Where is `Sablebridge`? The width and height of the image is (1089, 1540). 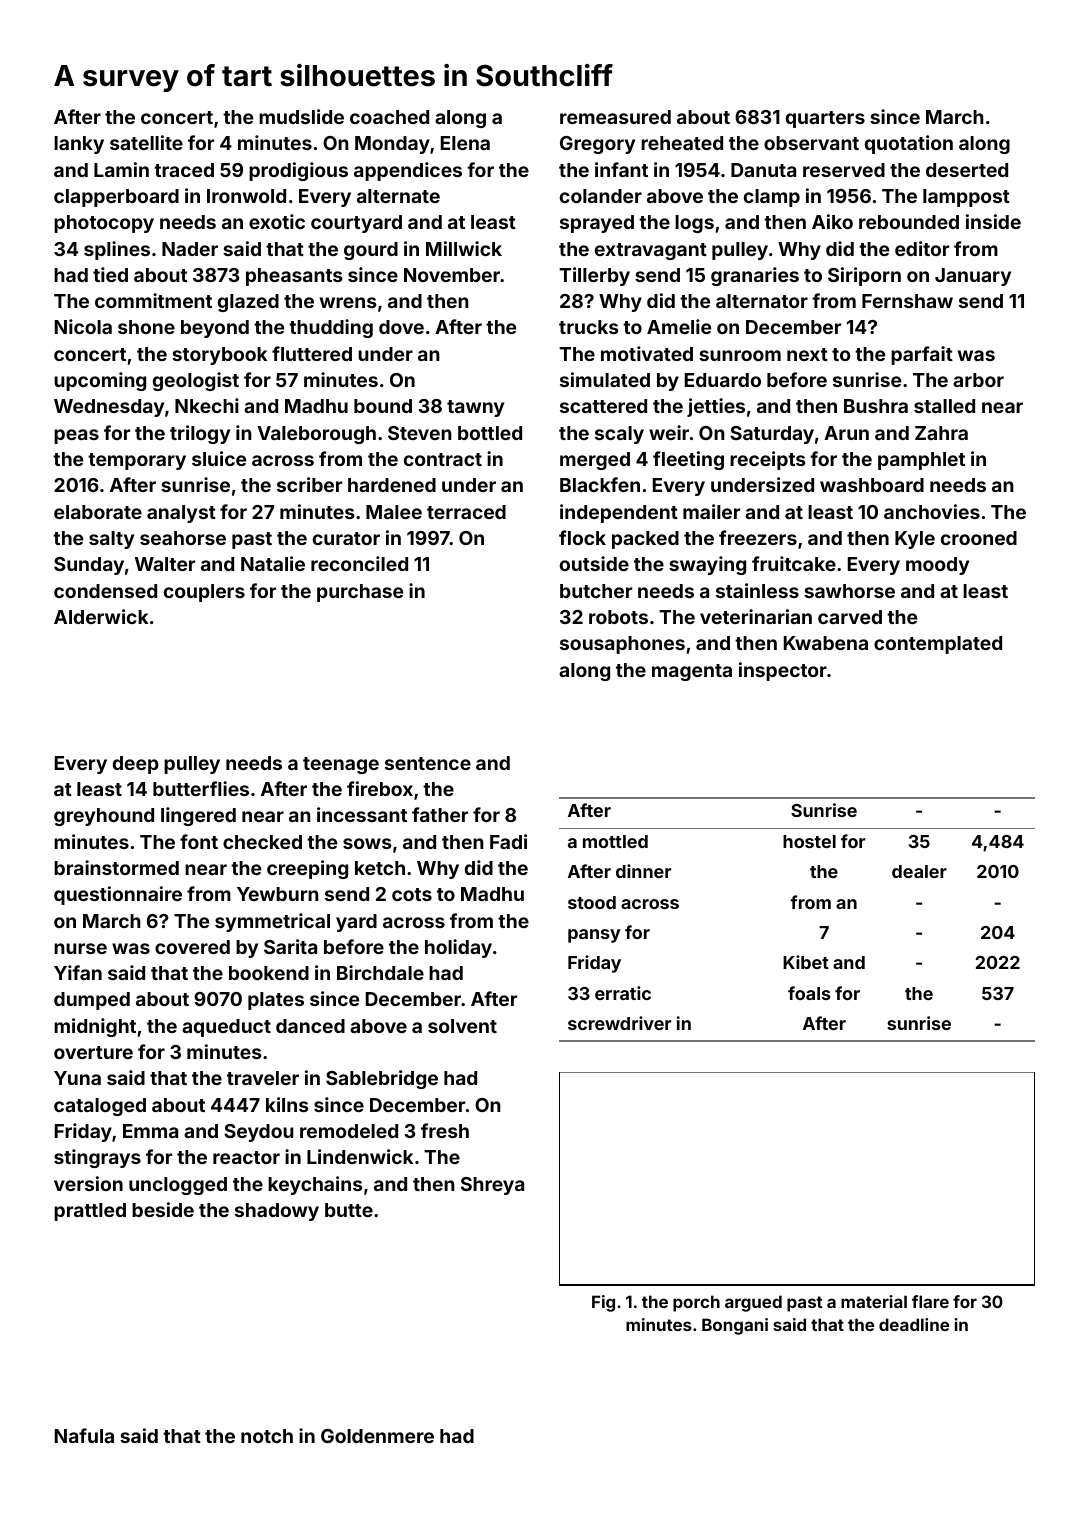 Sablebridge is located at coordinates (382, 1079).
